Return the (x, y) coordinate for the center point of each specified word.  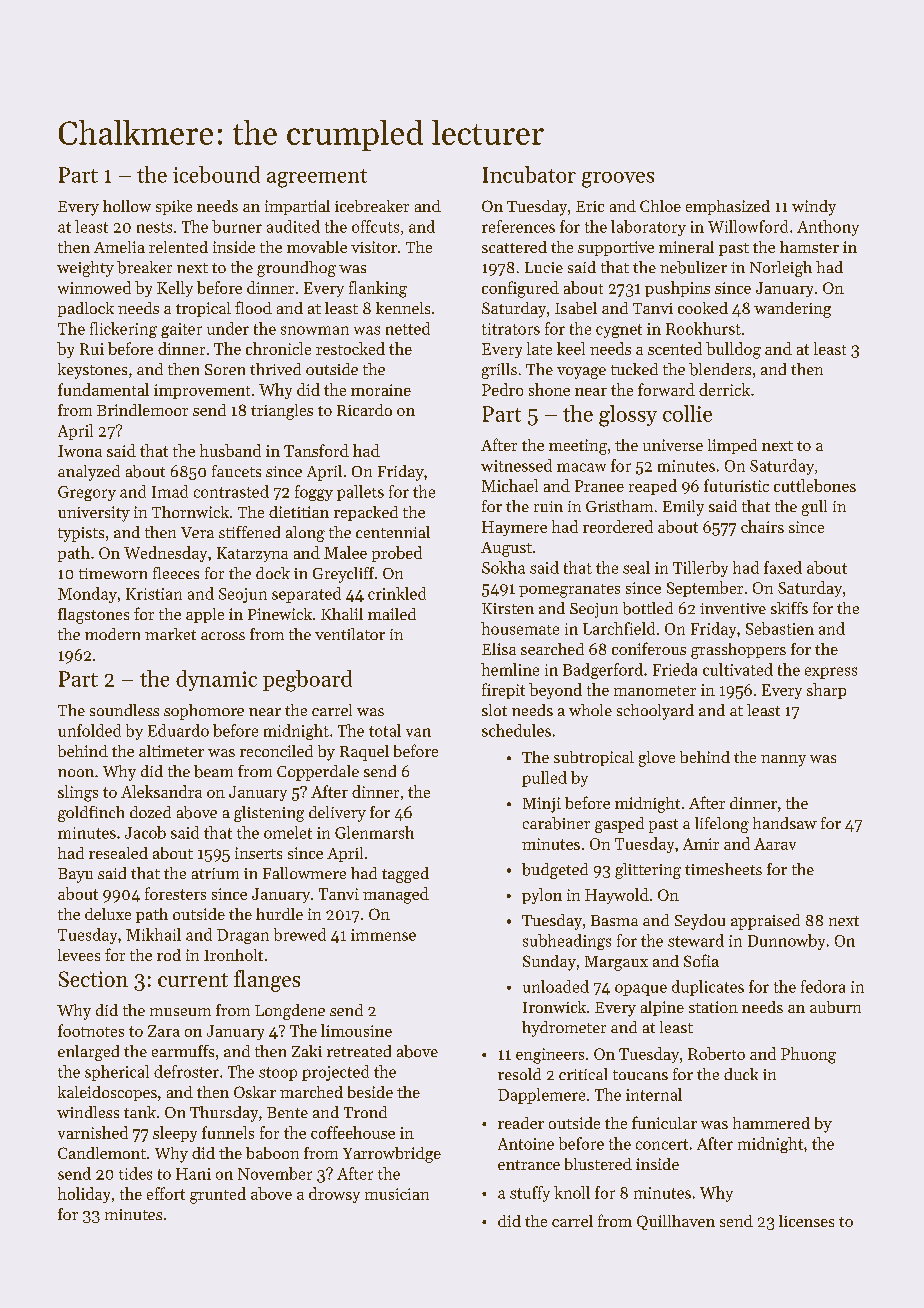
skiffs (789, 608)
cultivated (738, 669)
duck (741, 1074)
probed (397, 554)
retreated (359, 1051)
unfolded (89, 730)
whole (590, 710)
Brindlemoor (142, 410)
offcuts (375, 226)
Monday (87, 595)
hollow (127, 206)
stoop (278, 1074)
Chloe (660, 206)
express (831, 673)
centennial (393, 532)
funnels (228, 1132)
